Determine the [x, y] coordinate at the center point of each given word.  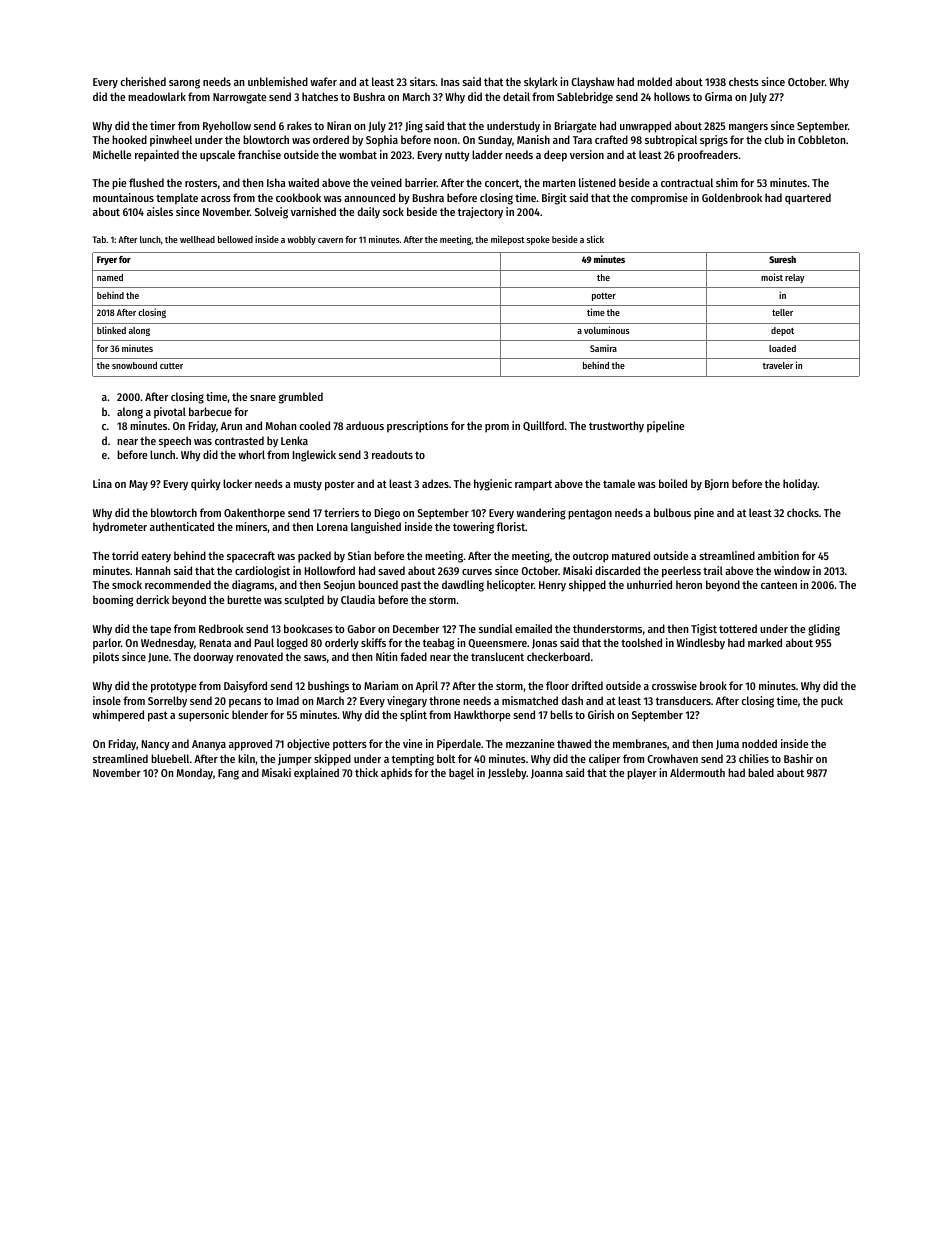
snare [263, 398]
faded [413, 656]
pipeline [665, 427]
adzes [435, 483]
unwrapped [645, 127]
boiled [673, 483]
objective [308, 744]
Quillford [543, 426]
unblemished [278, 81]
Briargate [575, 127]
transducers [683, 700]
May [138, 485]
